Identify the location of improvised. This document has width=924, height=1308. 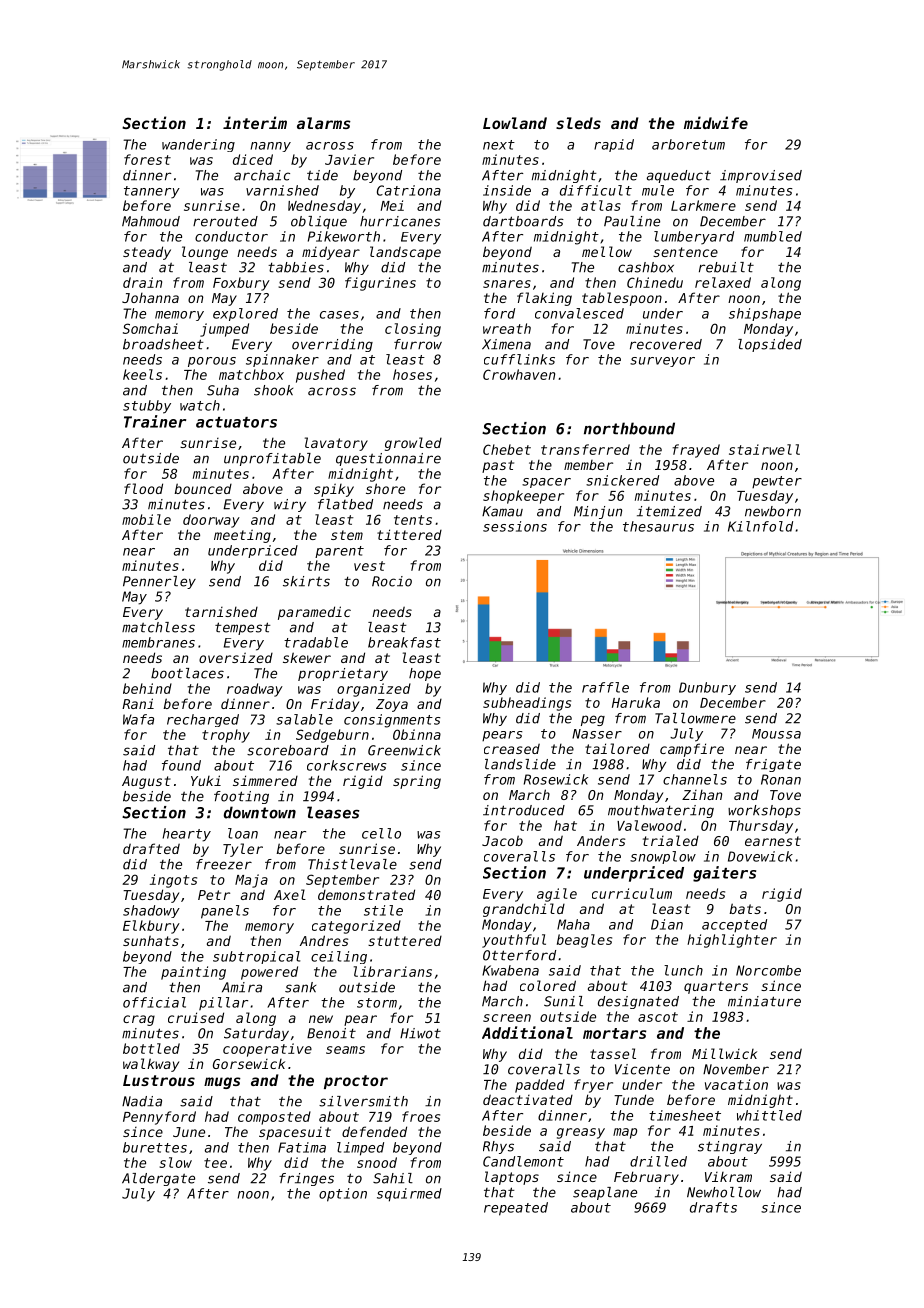
(761, 176).
